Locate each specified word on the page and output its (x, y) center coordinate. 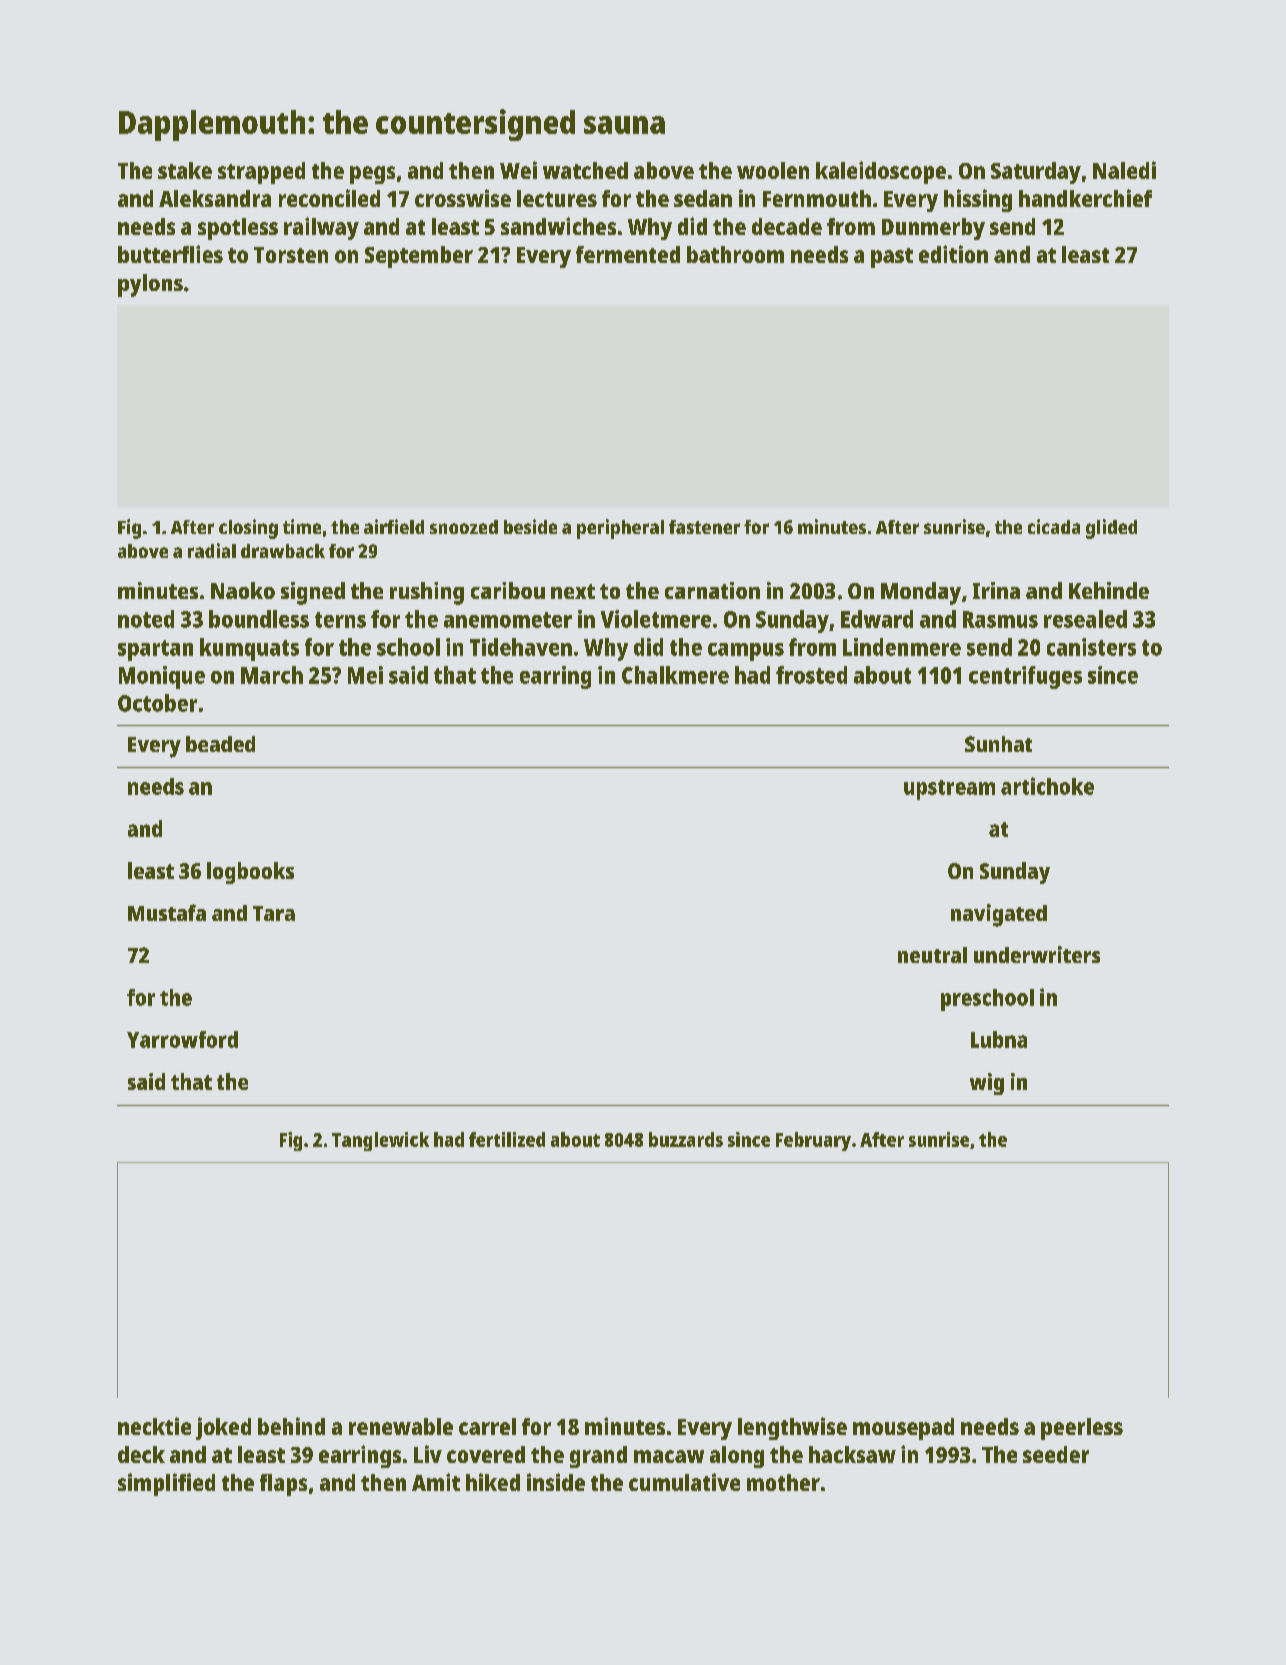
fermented (628, 254)
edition (953, 254)
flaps (283, 1485)
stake (185, 170)
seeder (1056, 1454)
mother (783, 1482)
